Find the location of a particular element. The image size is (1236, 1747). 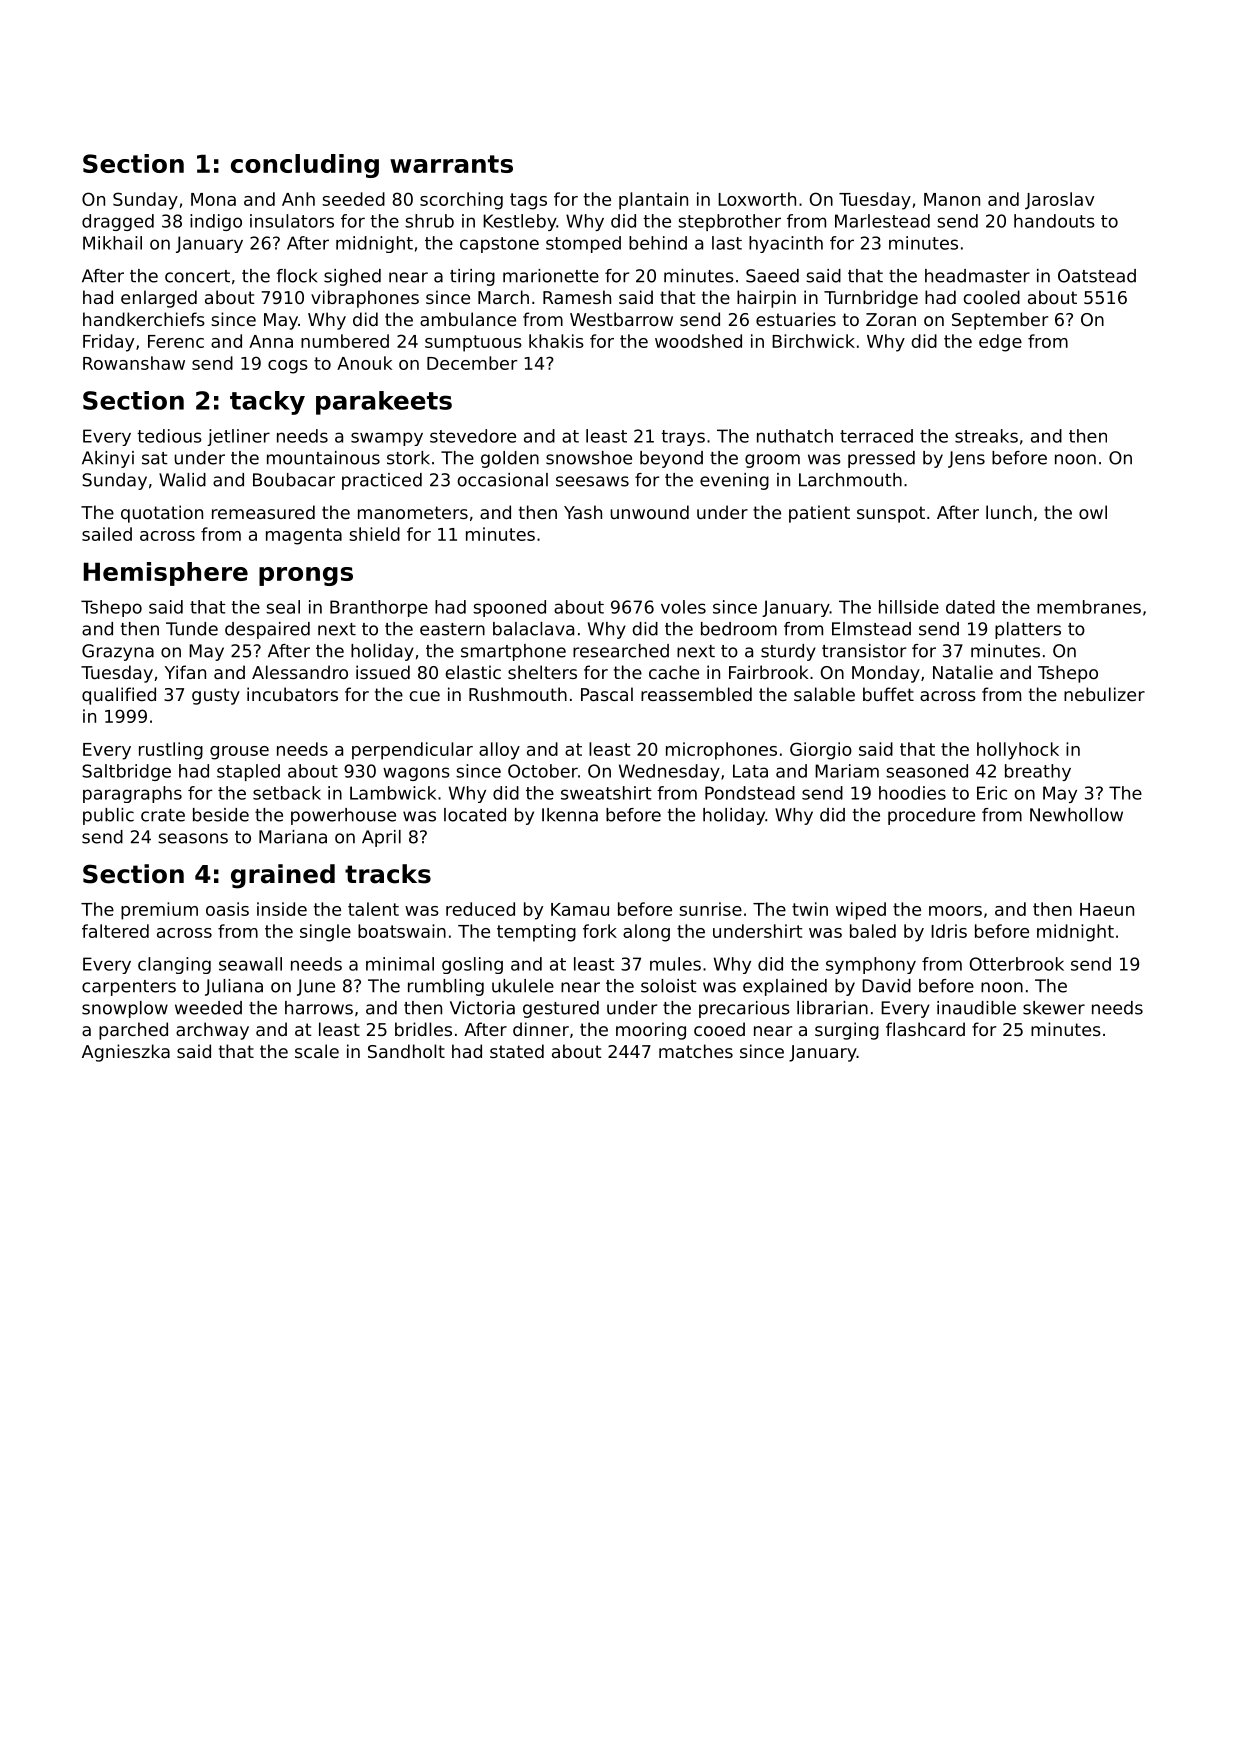

handkerchiefs is located at coordinates (144, 319).
